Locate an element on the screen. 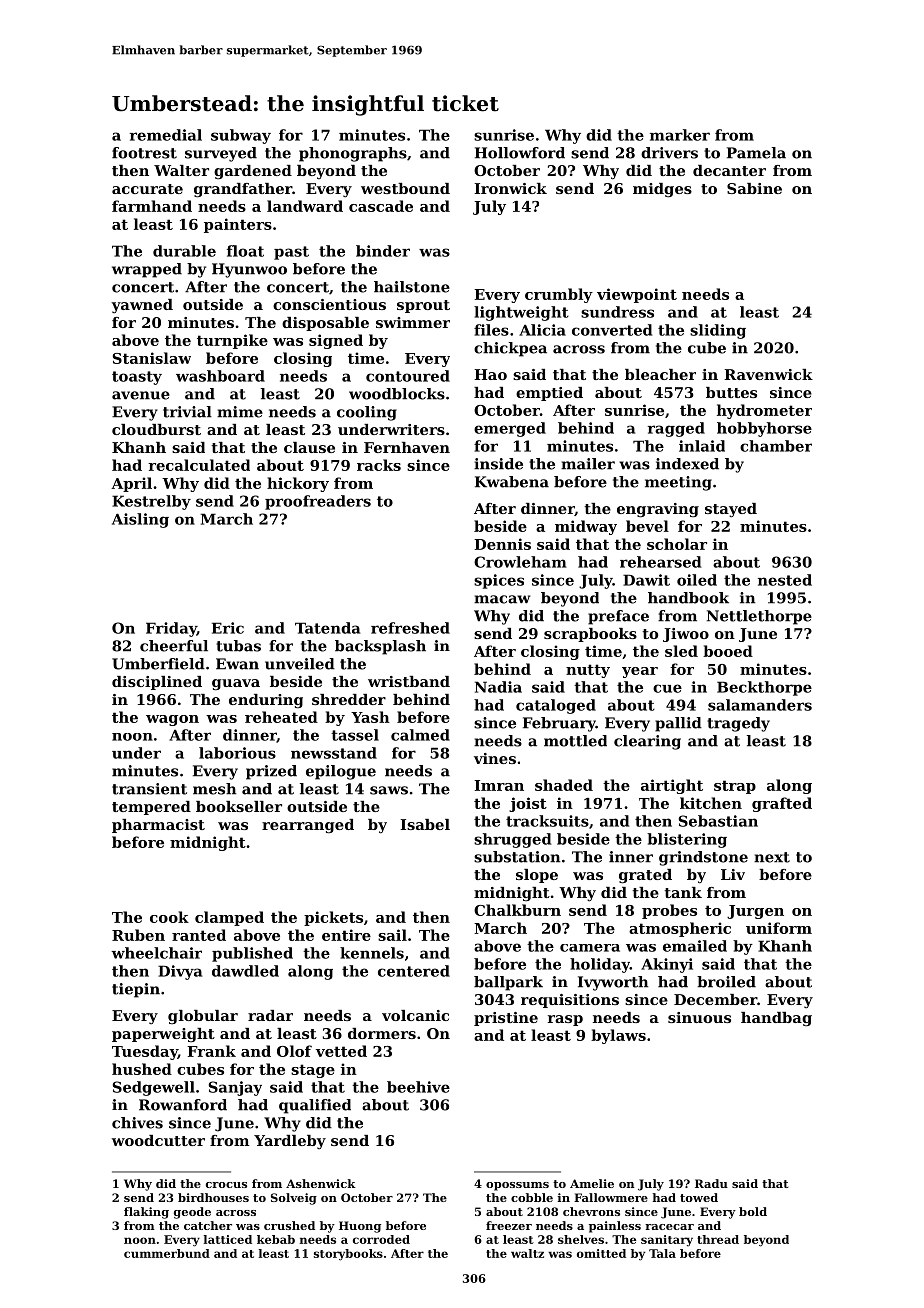 The width and height of the screenshot is (924, 1308). marker is located at coordinates (680, 135).
